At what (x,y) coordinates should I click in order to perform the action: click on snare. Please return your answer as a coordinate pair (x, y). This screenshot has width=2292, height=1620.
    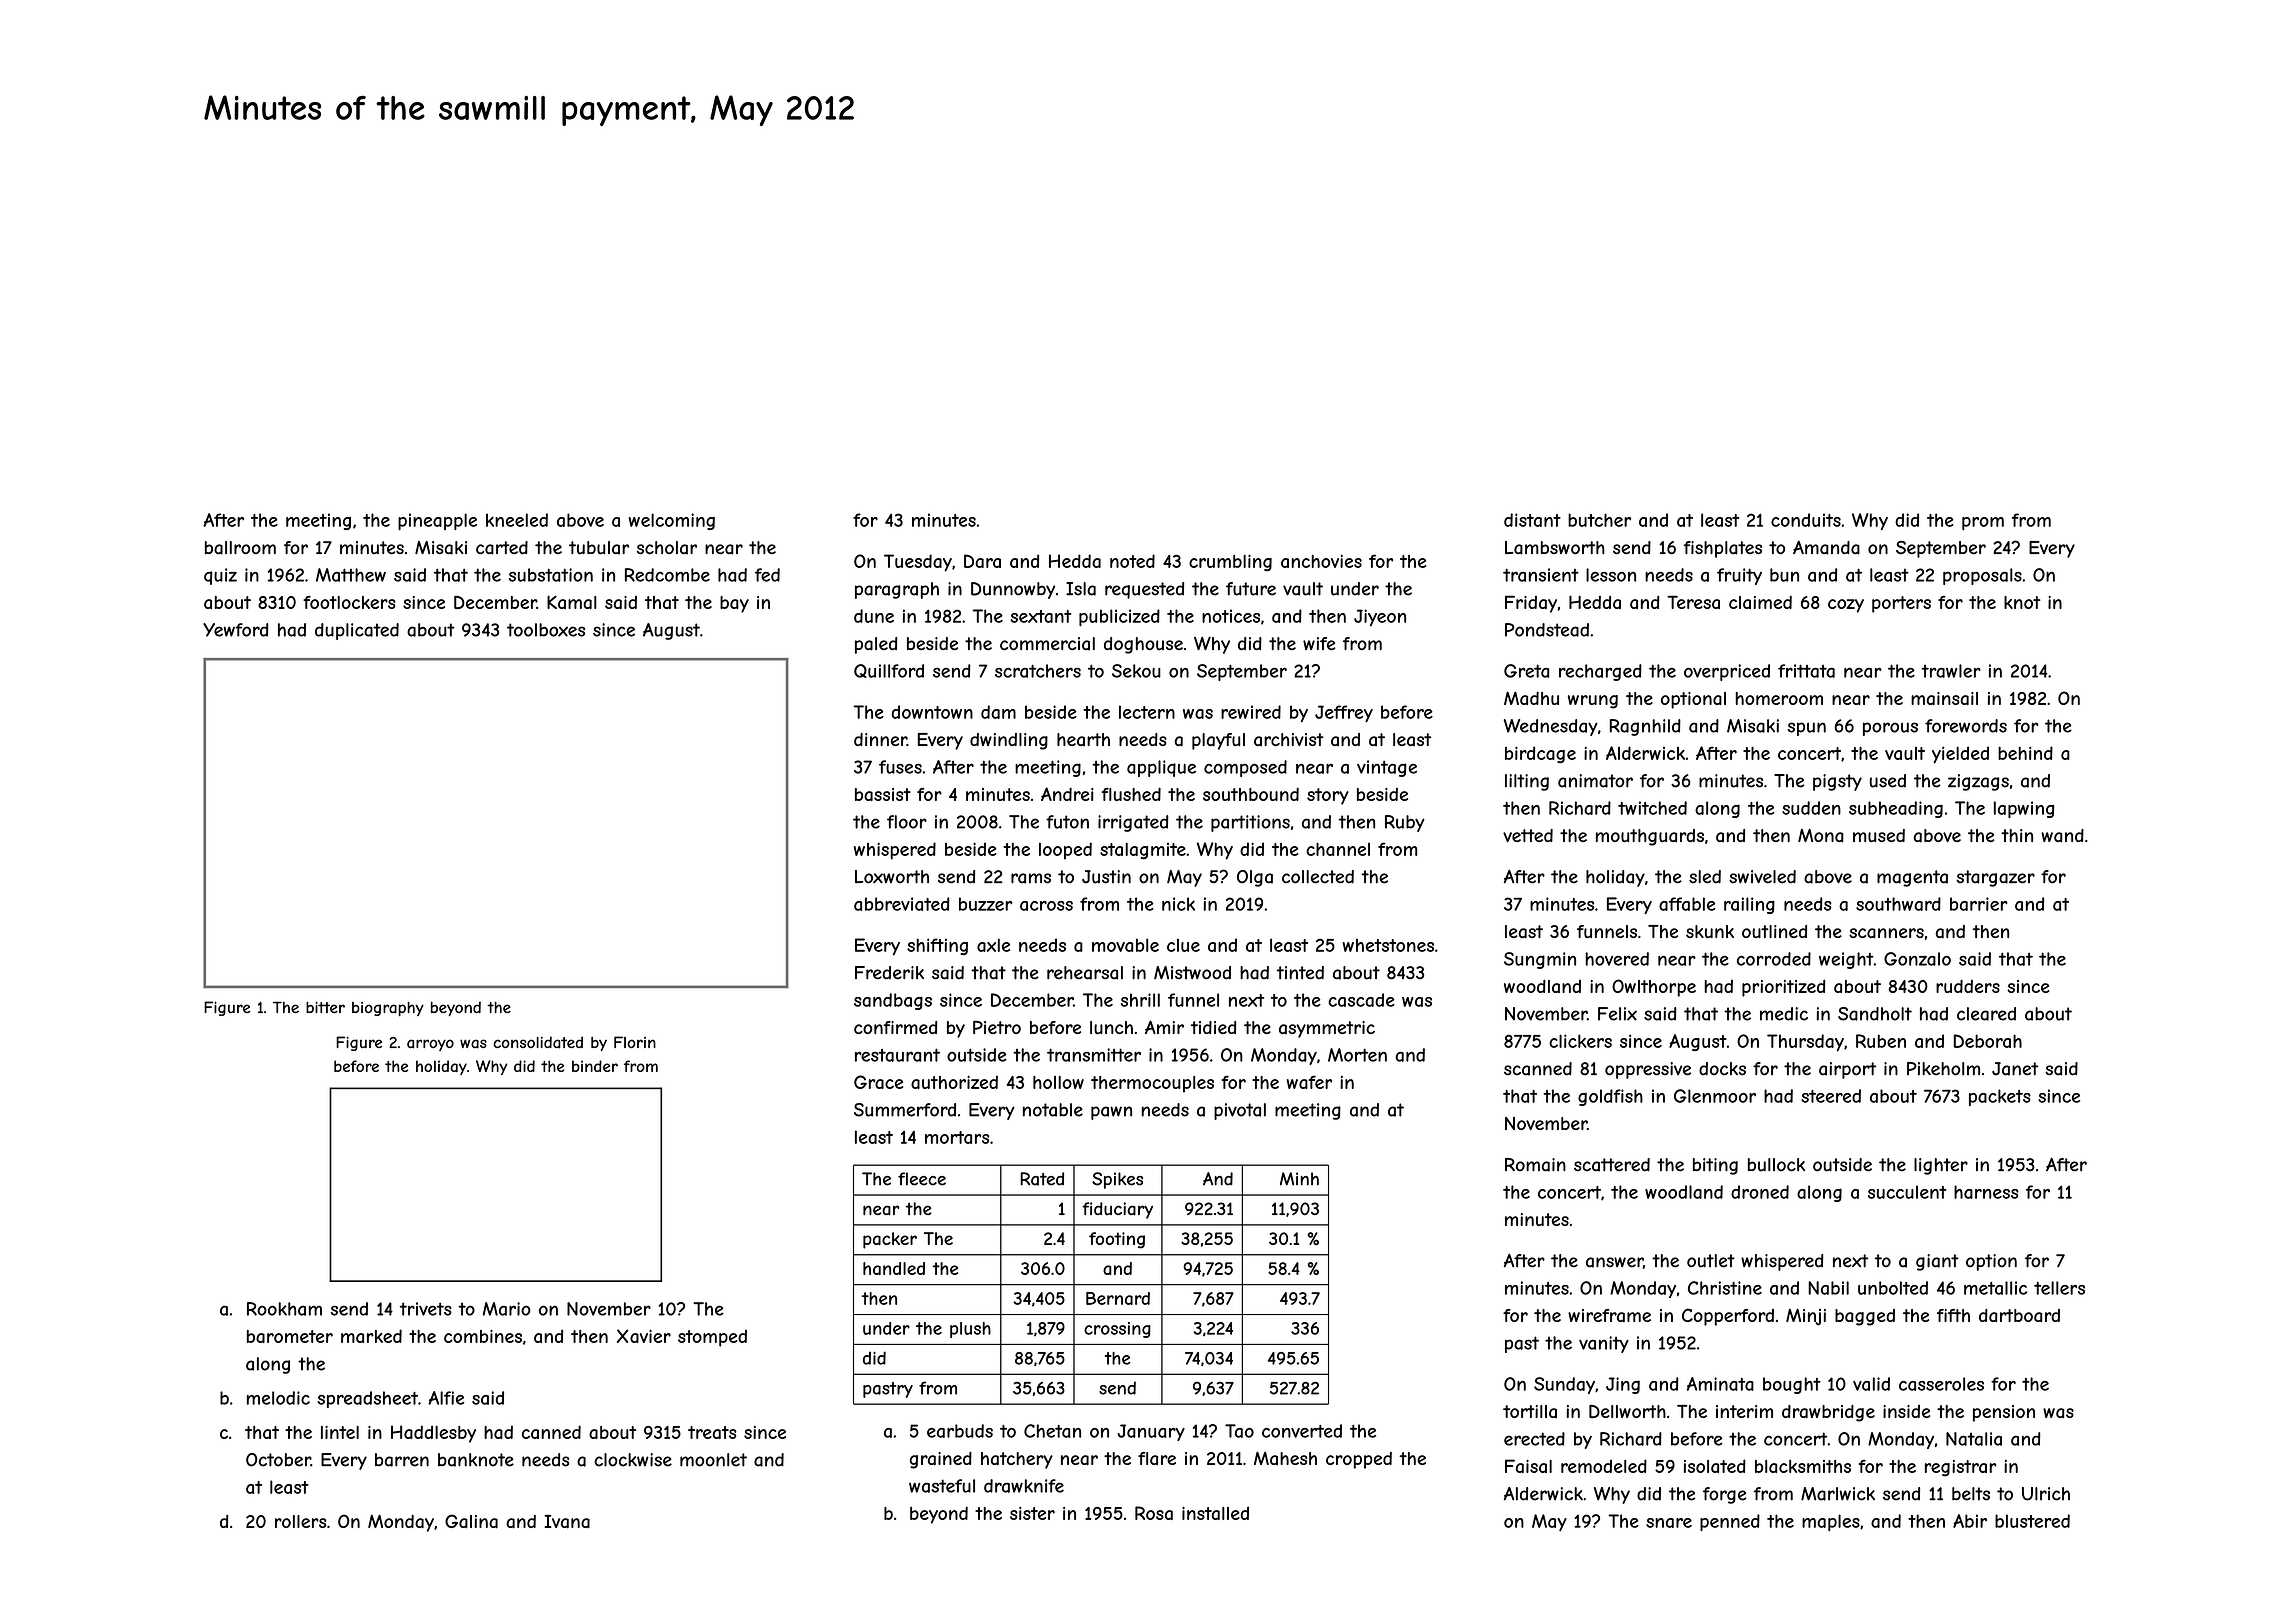
    Looking at the image, I should click on (1669, 1523).
